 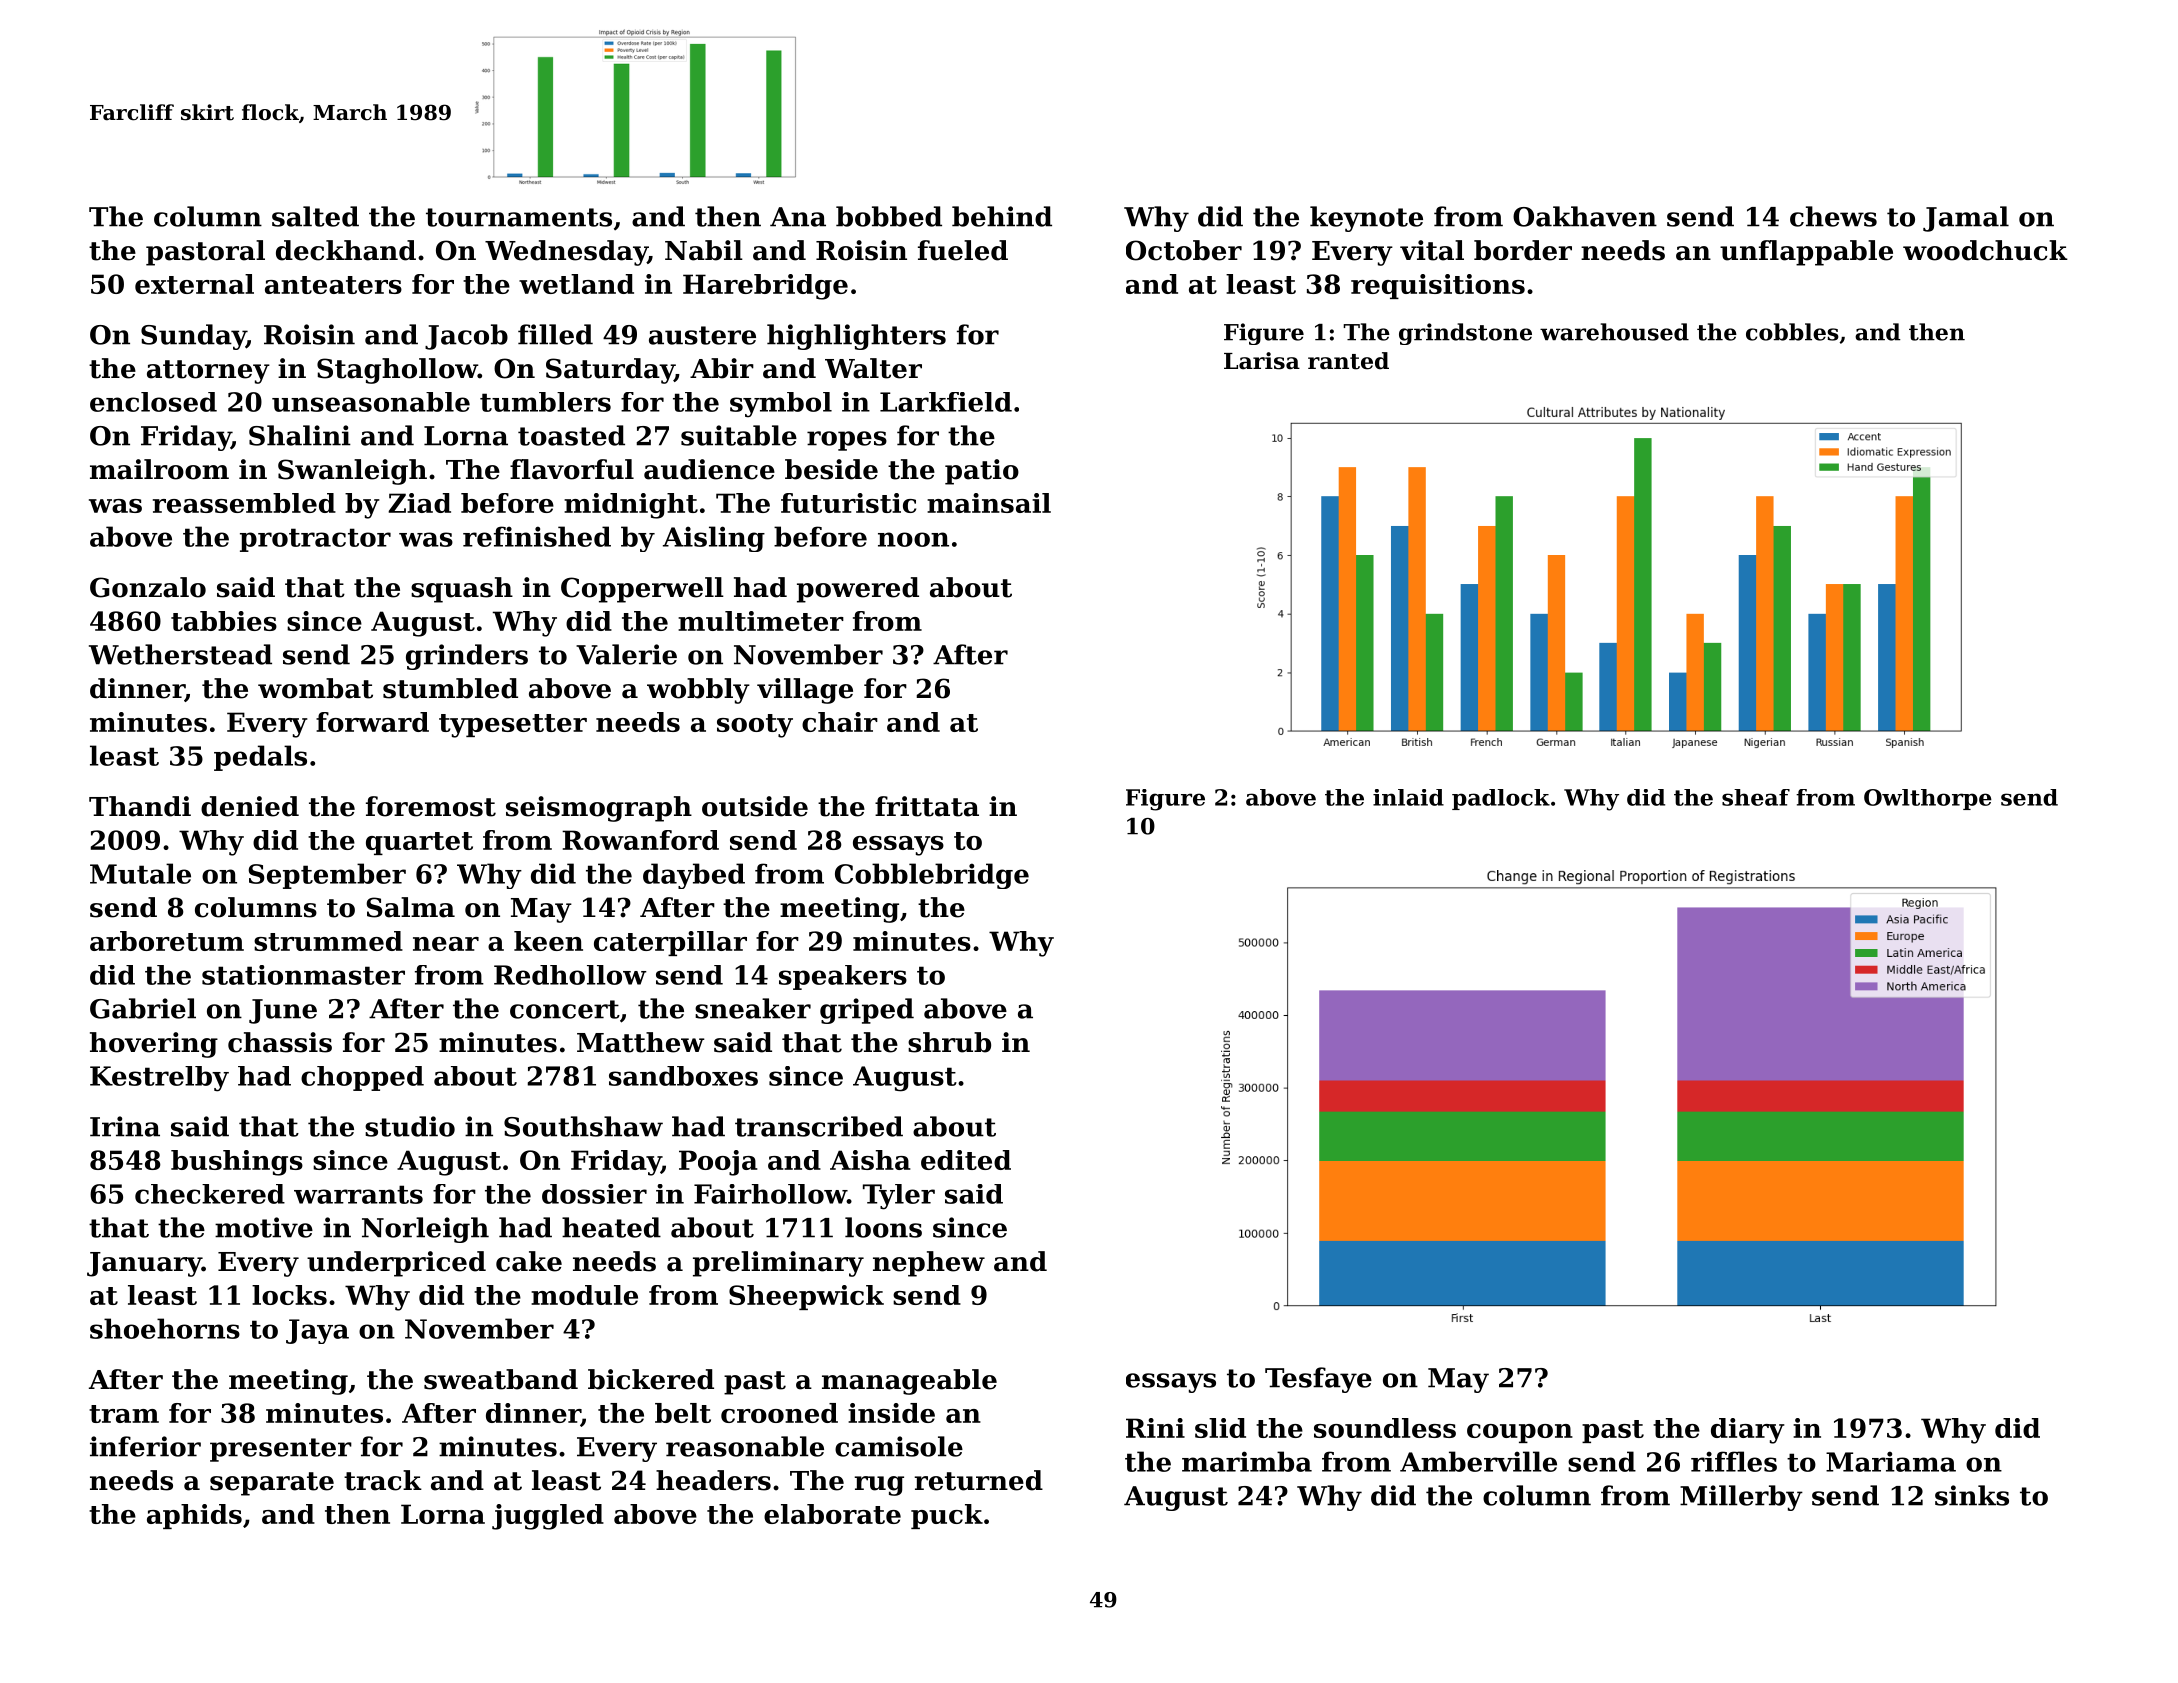 I want to click on sinks, so click(x=1972, y=1495).
